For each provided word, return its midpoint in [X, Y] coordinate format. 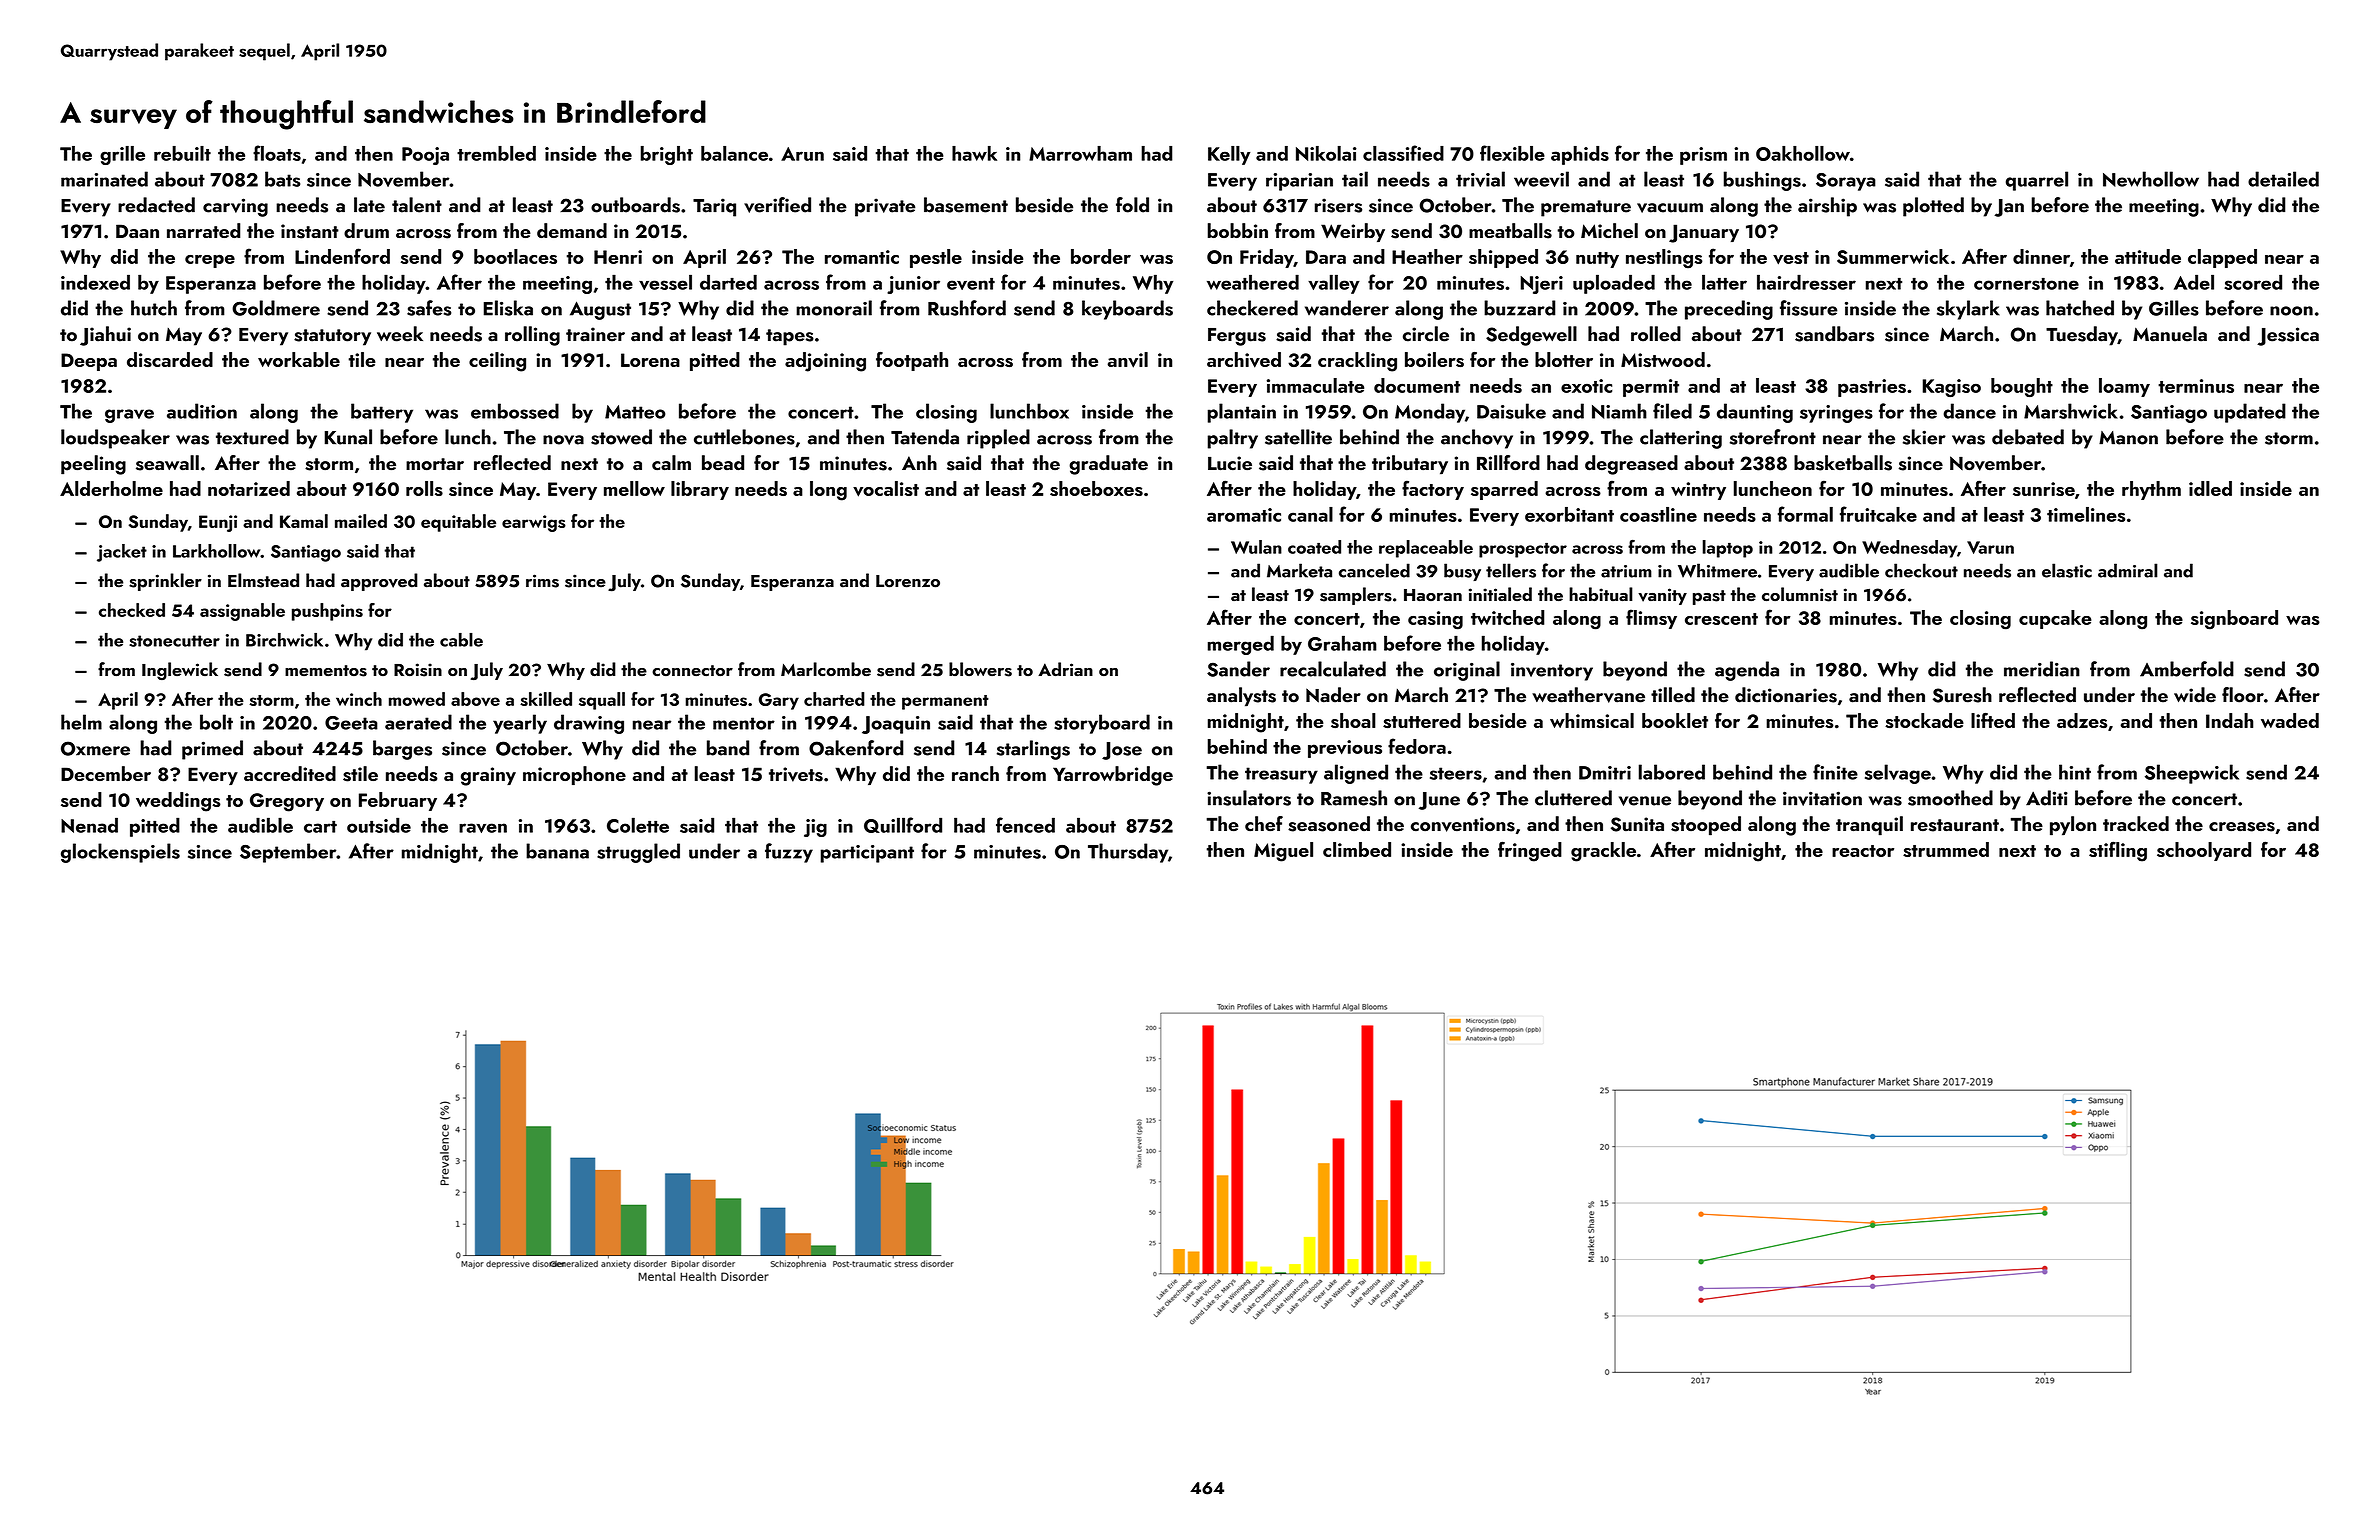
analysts [1241, 697]
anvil [1128, 360]
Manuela [2170, 334]
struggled [638, 853]
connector [692, 670]
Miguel [1283, 852]
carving [235, 207]
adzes [2082, 720]
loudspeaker [115, 439]
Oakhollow [1803, 153]
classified [1403, 153]
